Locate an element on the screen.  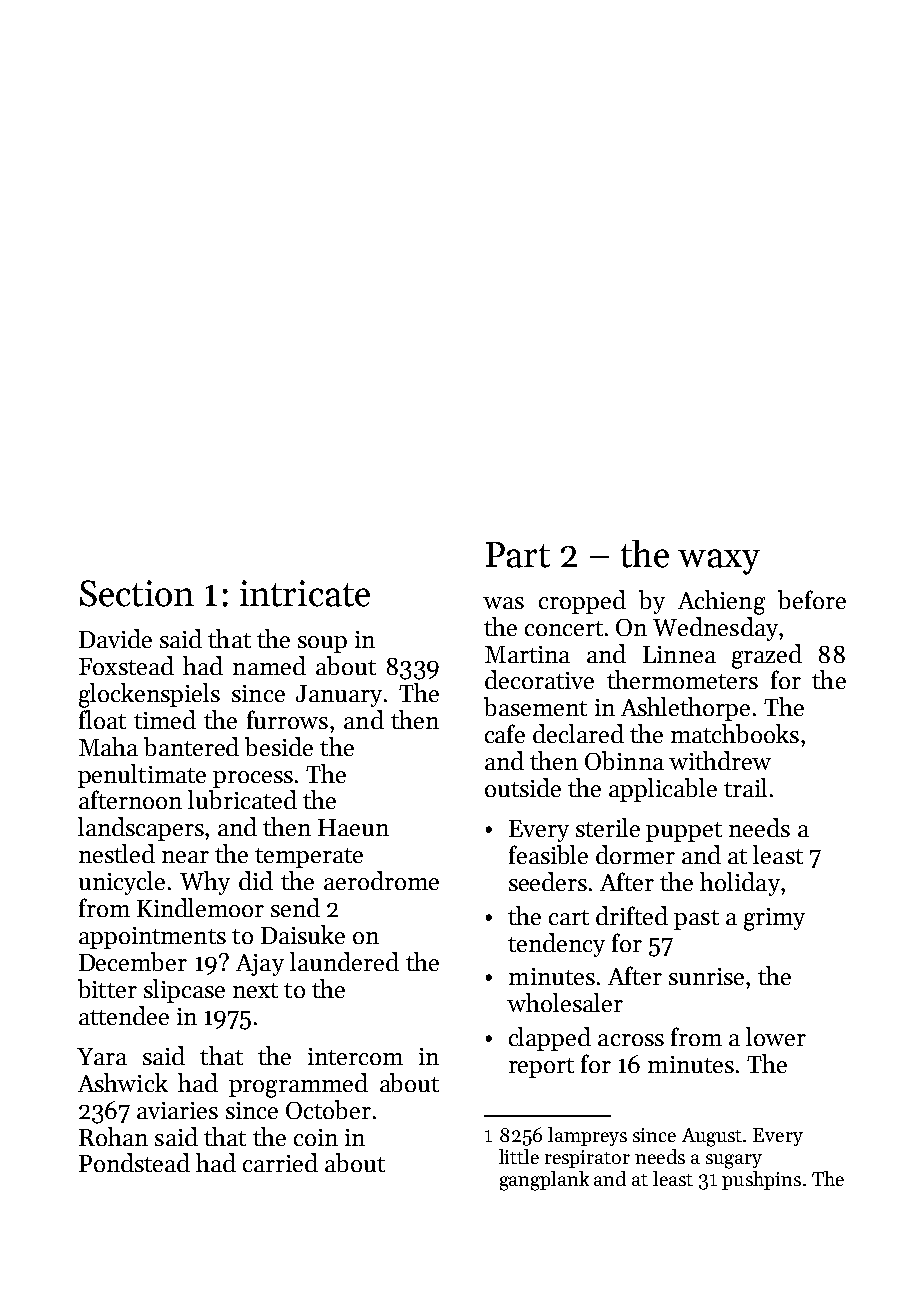
appointments is located at coordinates (152, 938).
